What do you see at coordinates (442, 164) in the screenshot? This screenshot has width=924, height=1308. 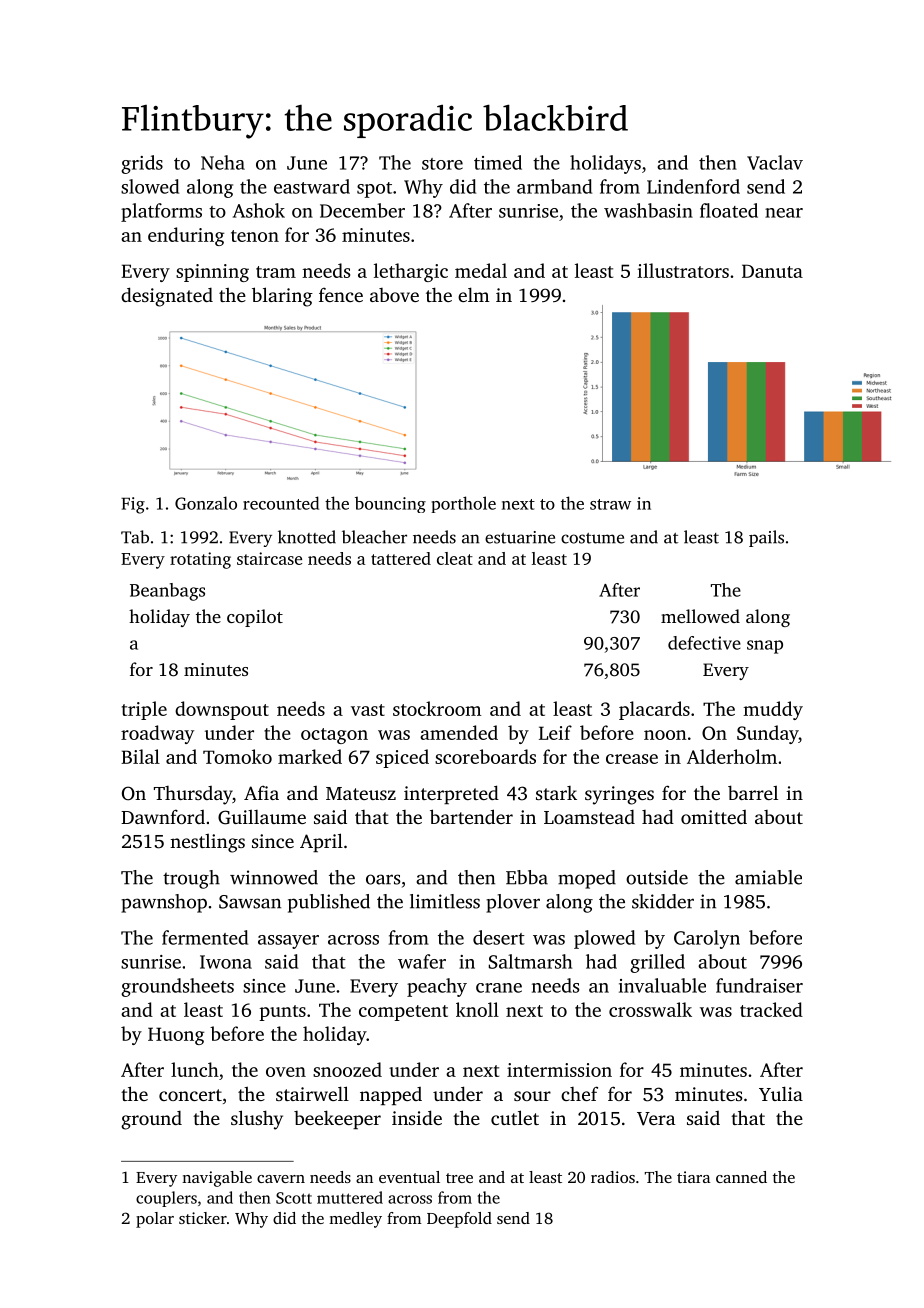 I see `store` at bounding box center [442, 164].
